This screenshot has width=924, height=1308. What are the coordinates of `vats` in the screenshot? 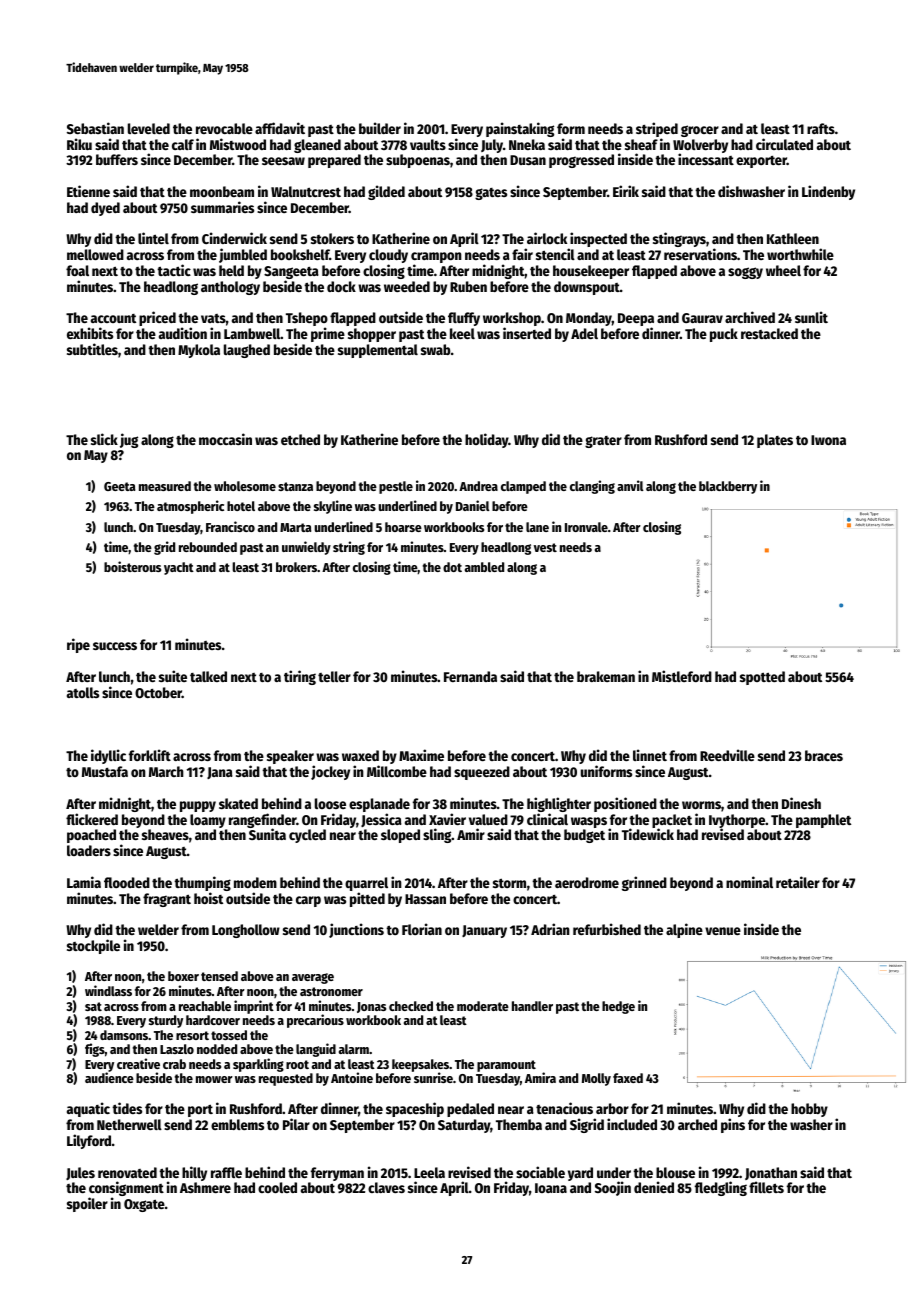 It's located at (213, 318).
